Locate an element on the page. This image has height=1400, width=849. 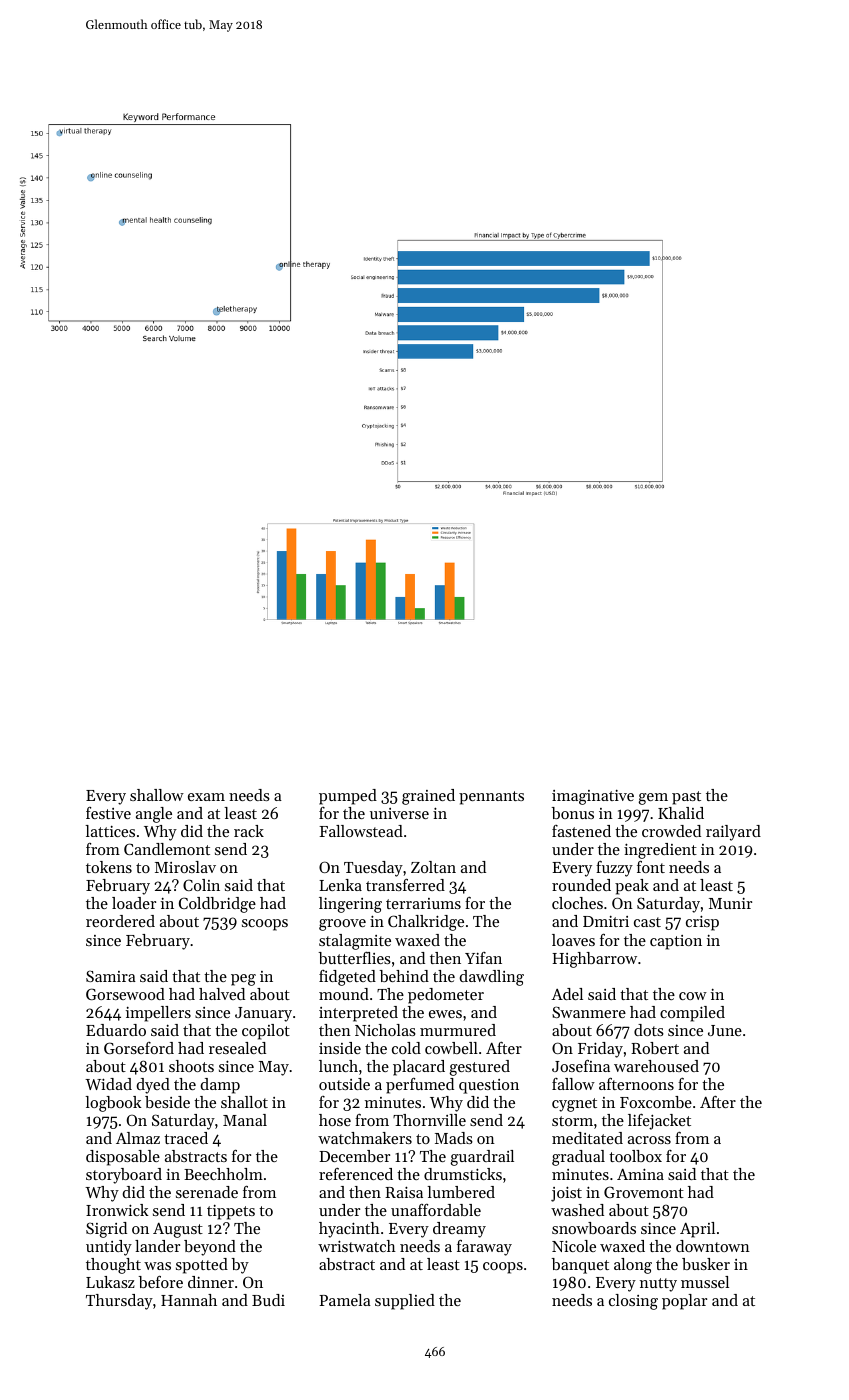
mound is located at coordinates (344, 994).
